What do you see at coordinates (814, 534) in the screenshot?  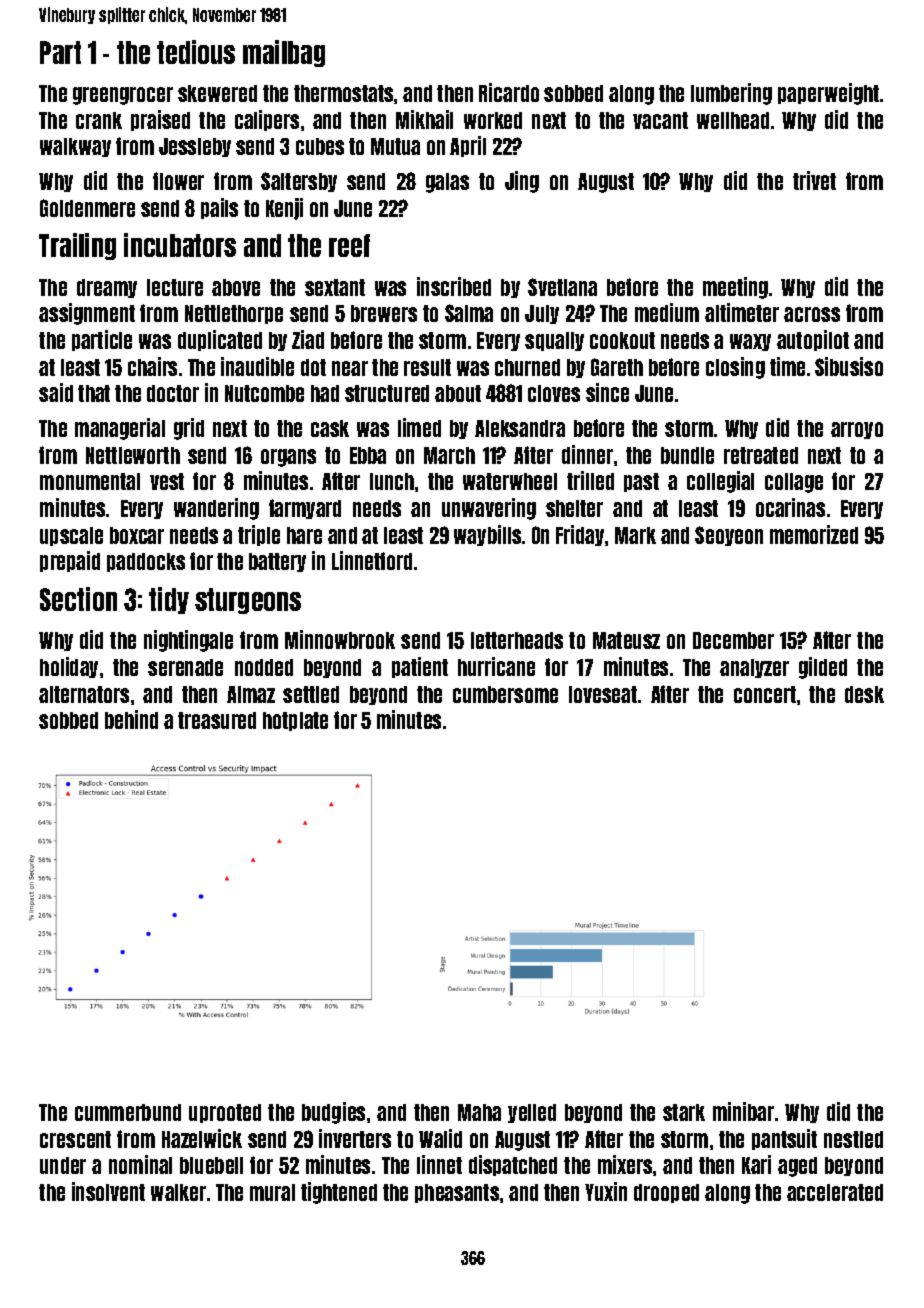 I see `memorized` at bounding box center [814, 534].
